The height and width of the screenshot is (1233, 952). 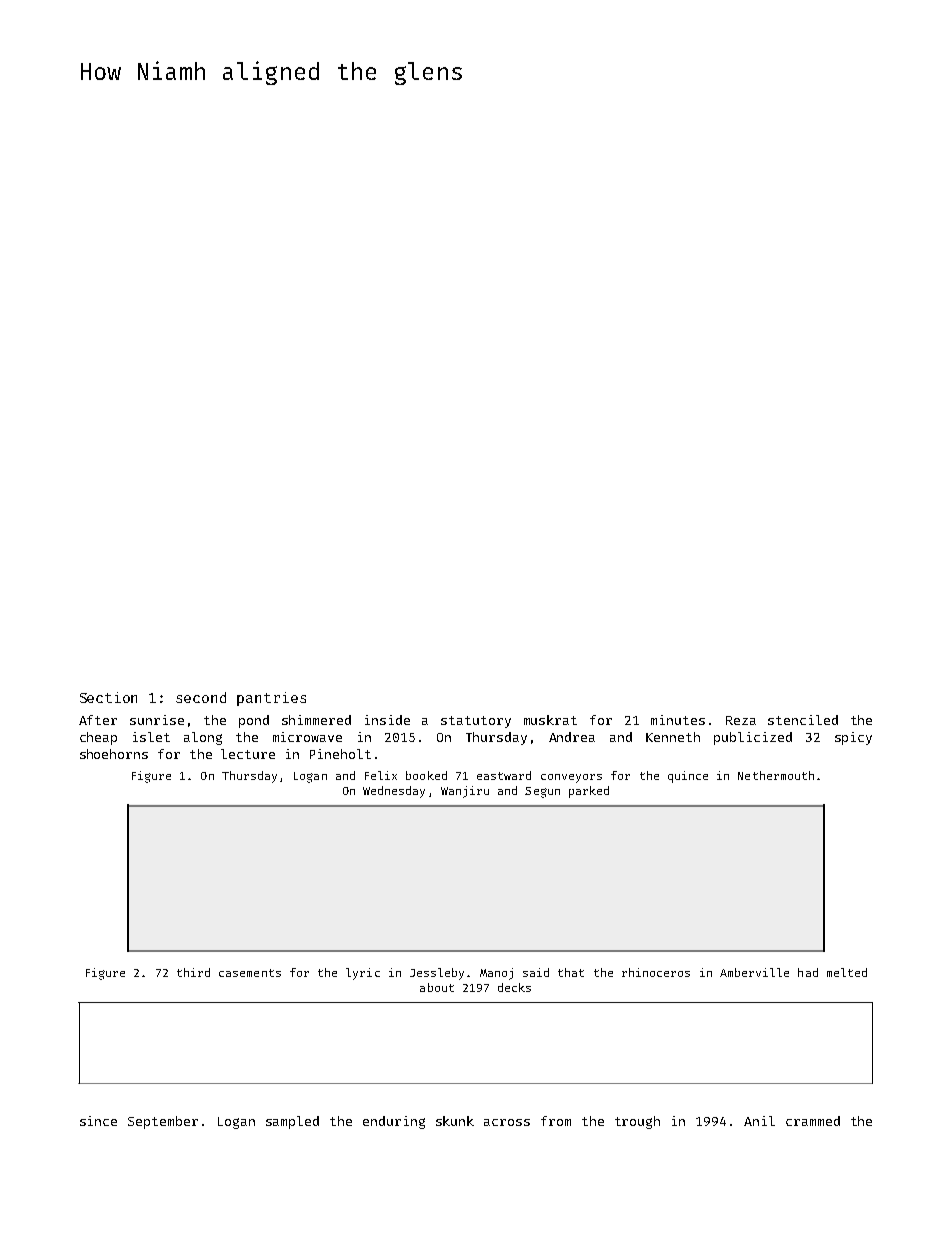 What do you see at coordinates (292, 1122) in the screenshot?
I see `sampled` at bounding box center [292, 1122].
